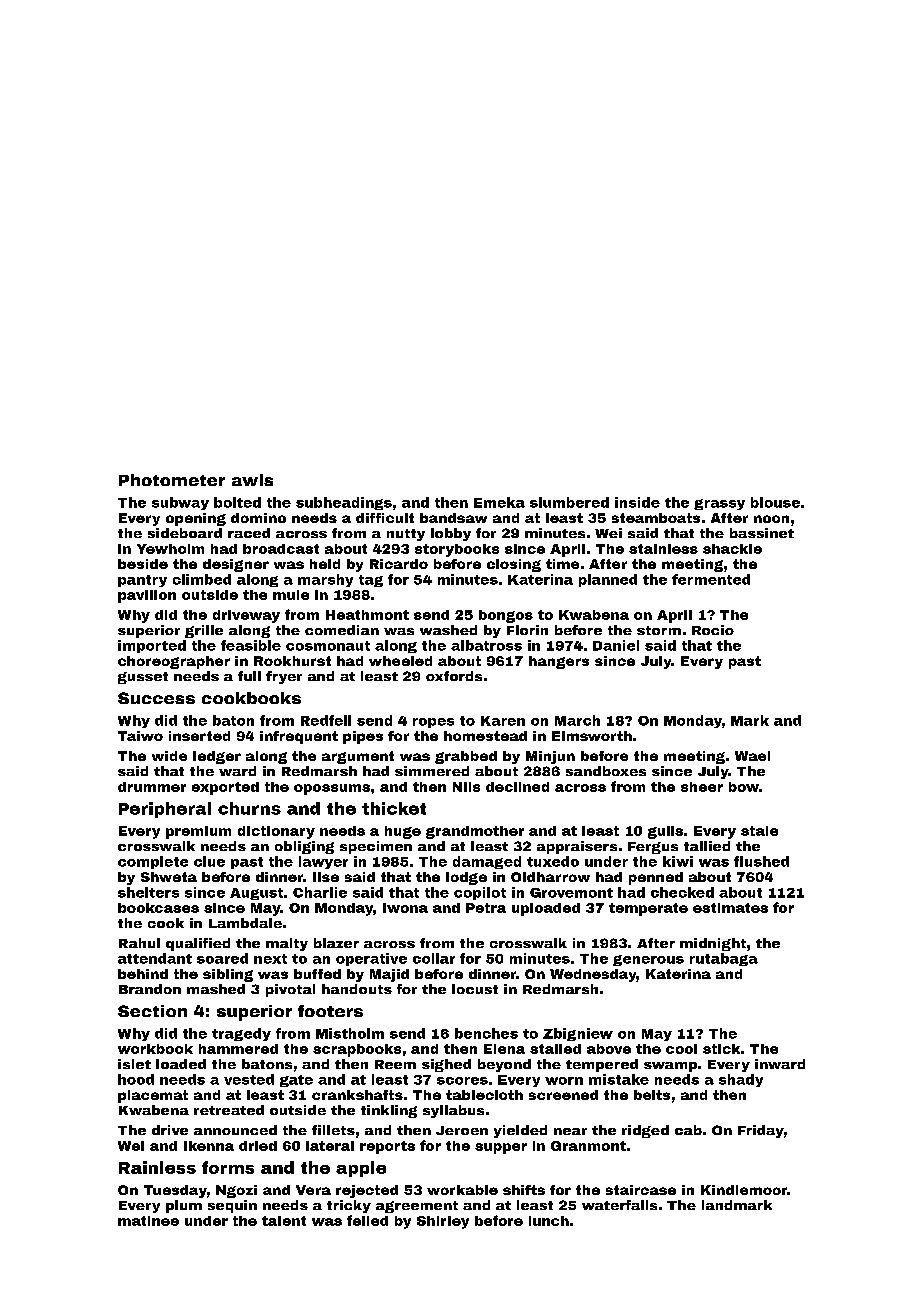 This page has height=1308, width=924. Describe the element at coordinates (648, 960) in the page. I see `generous` at that location.
